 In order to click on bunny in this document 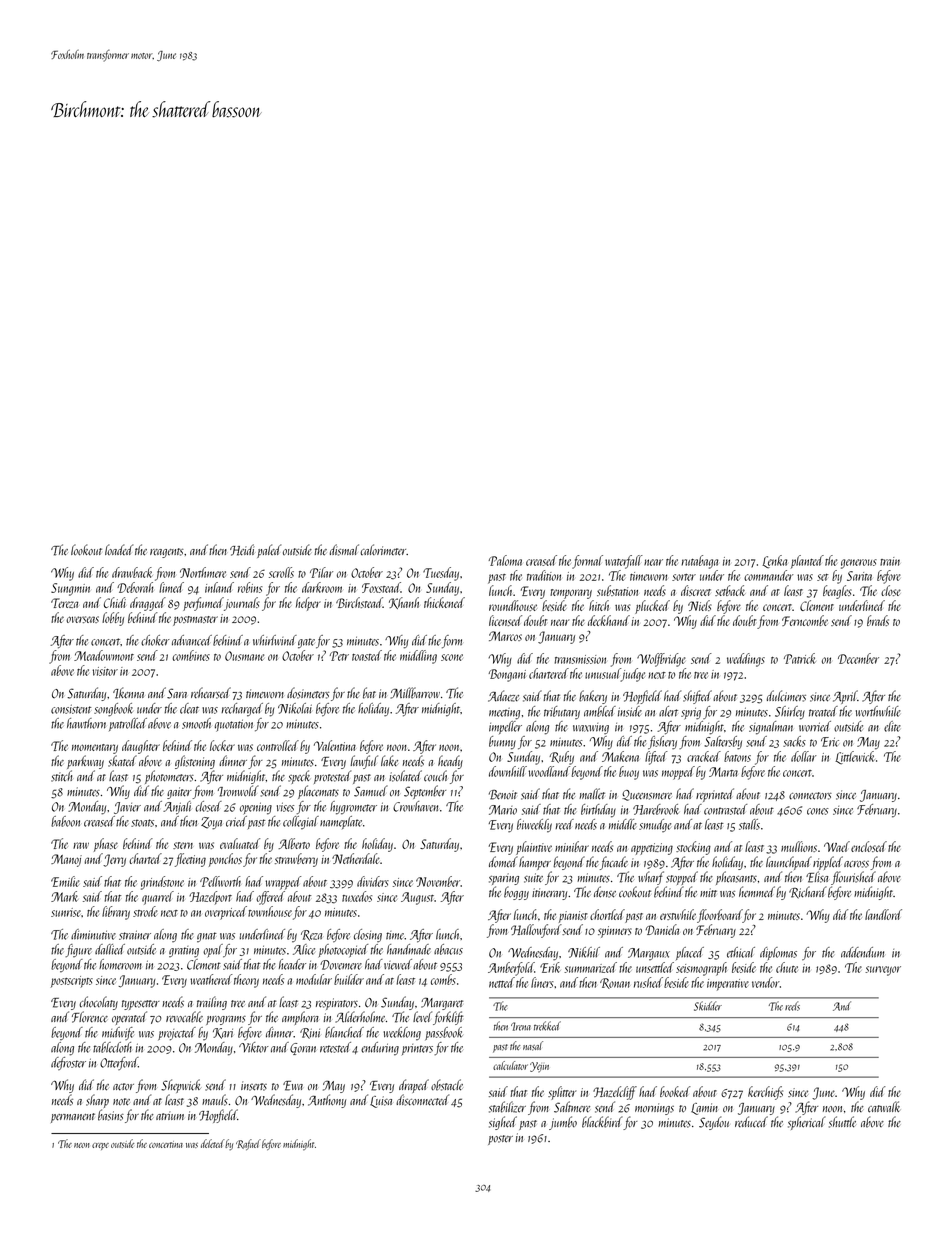, I will do `click(502, 743)`.
